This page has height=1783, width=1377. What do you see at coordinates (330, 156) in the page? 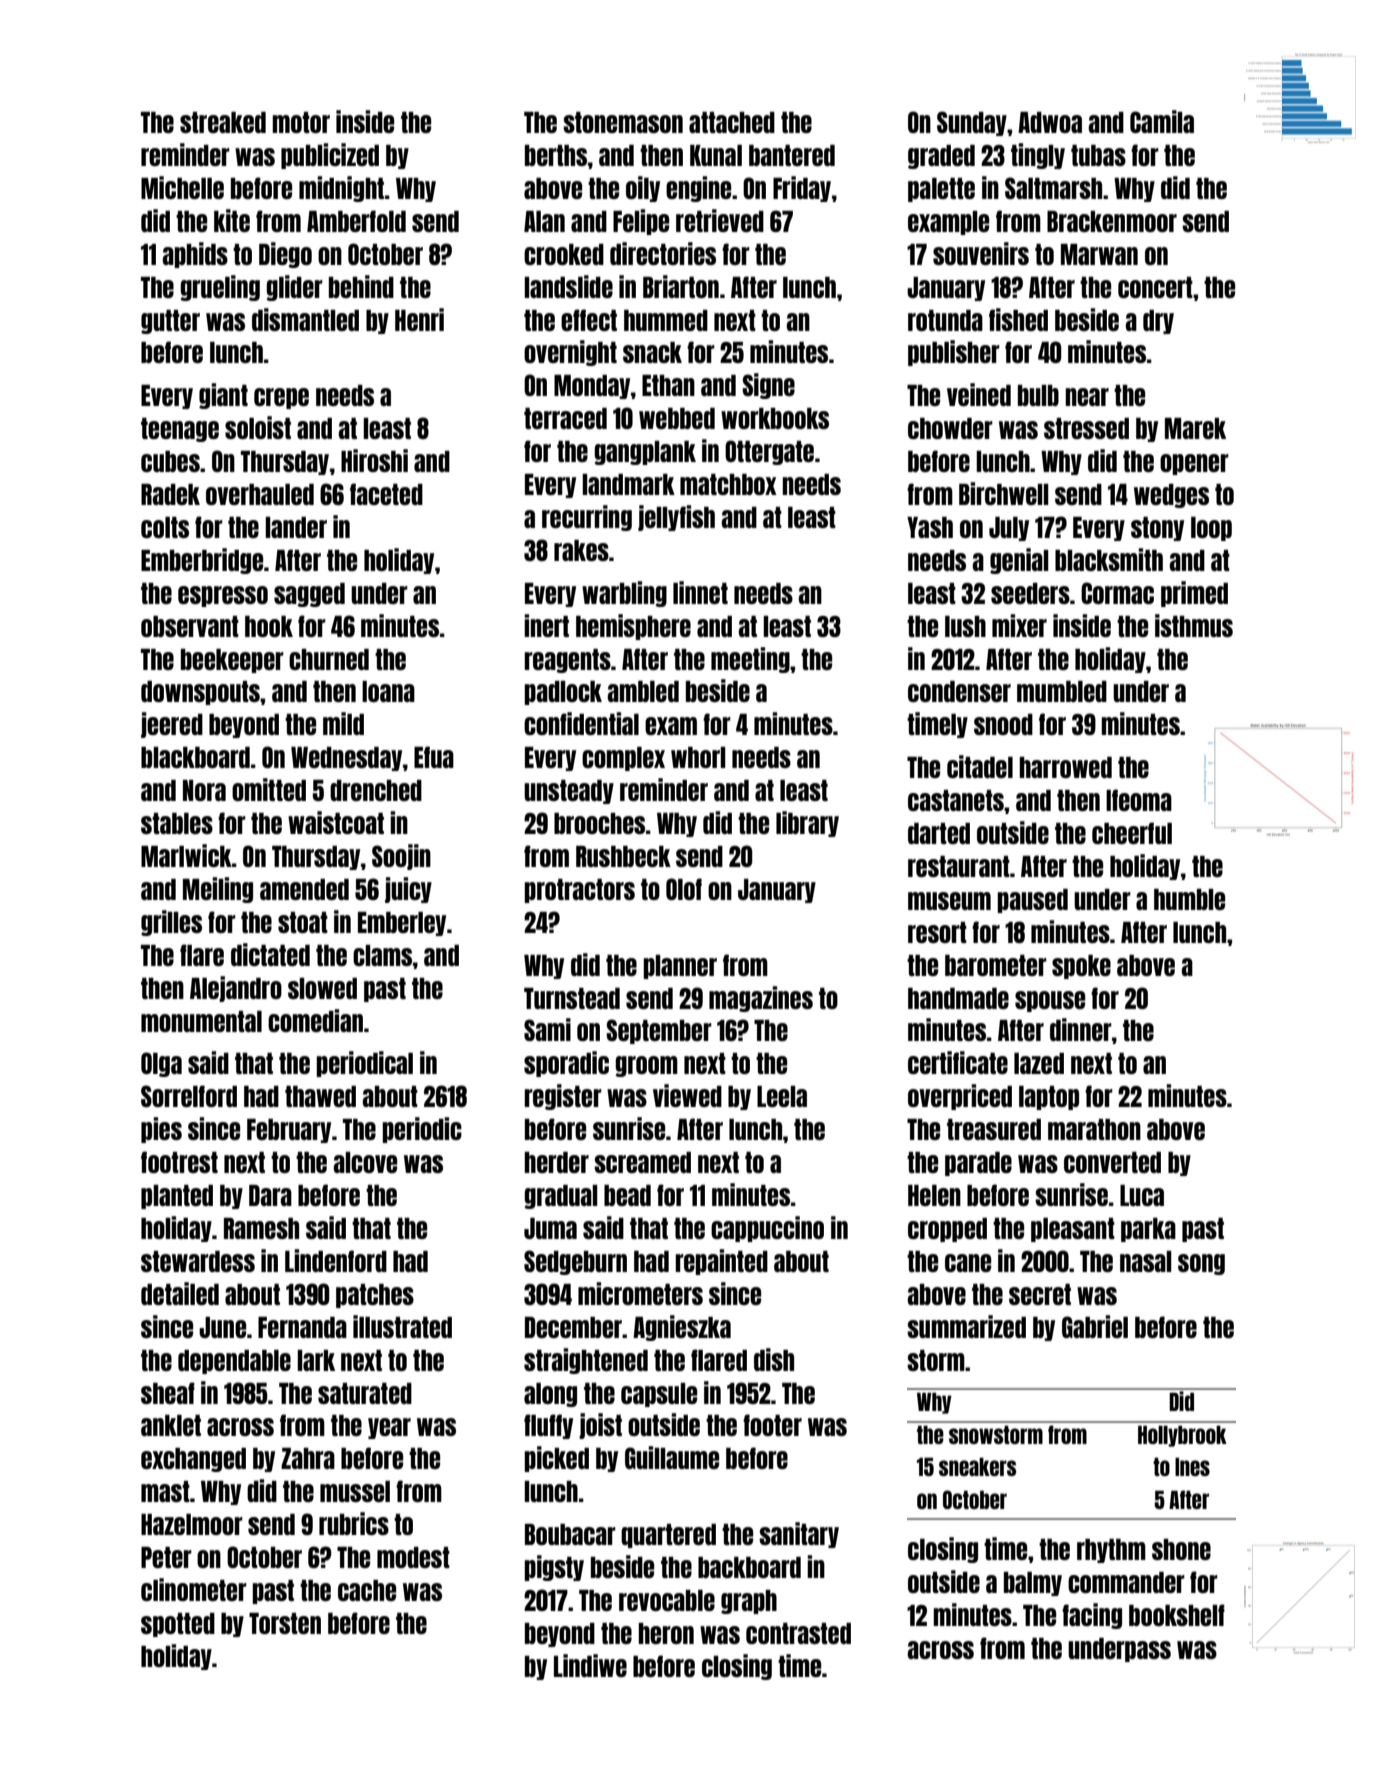
I see `publicized` at bounding box center [330, 156].
